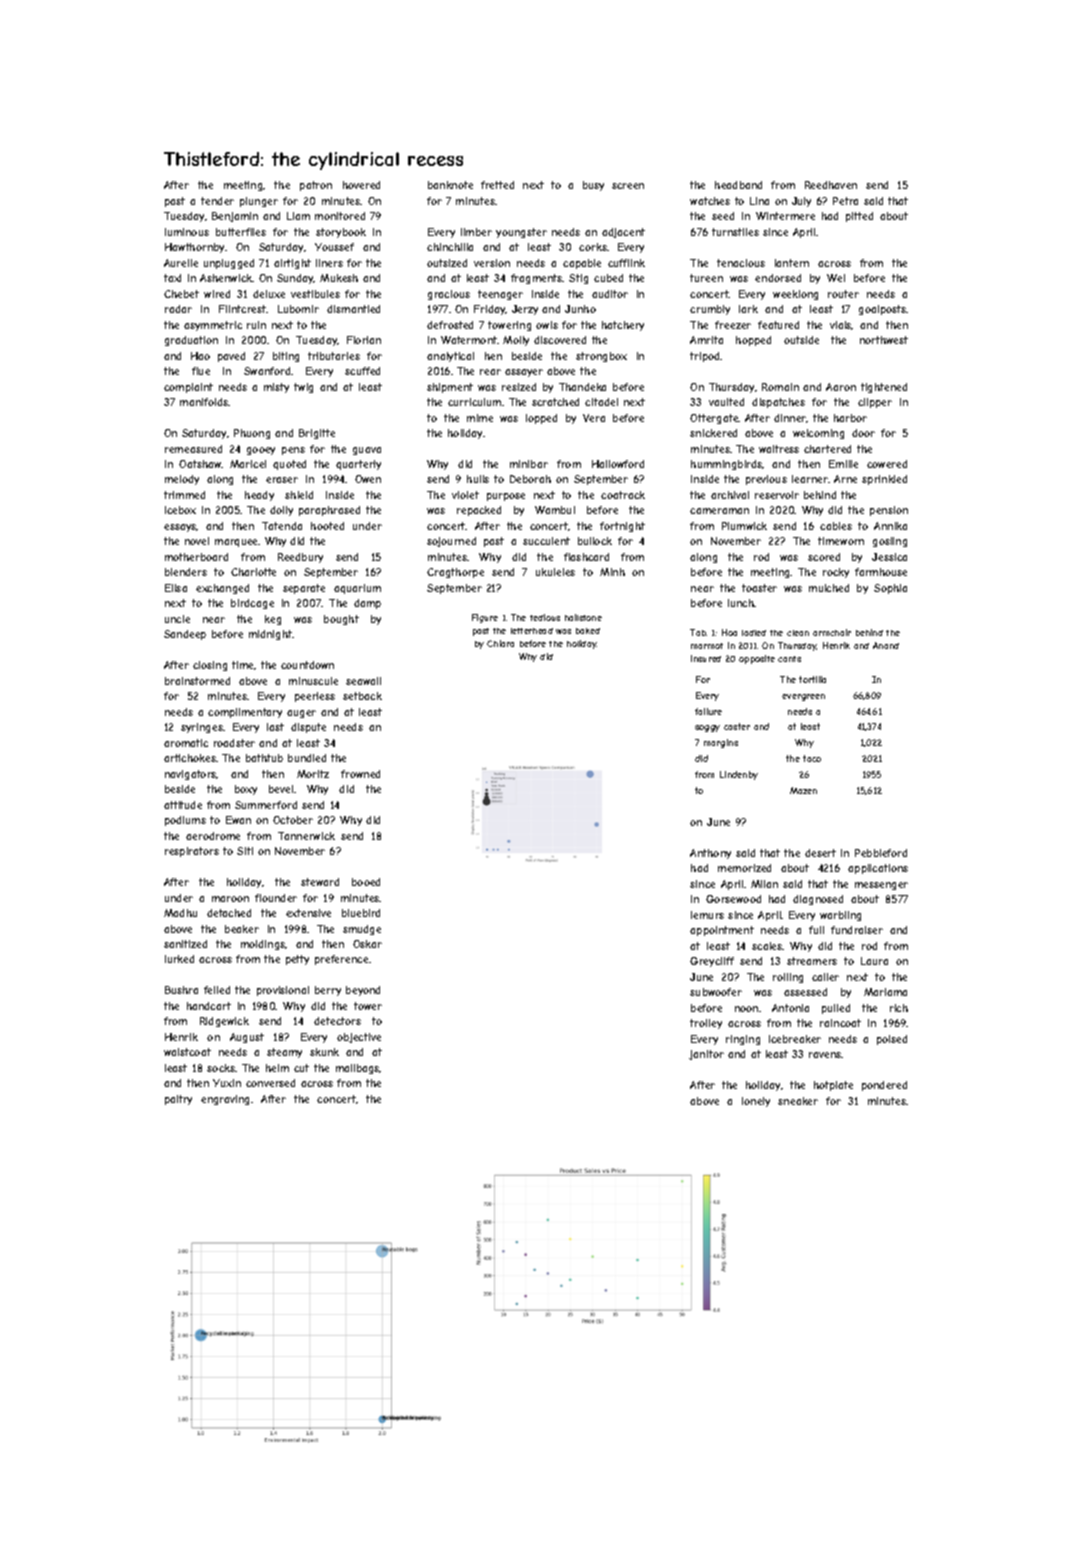 The image size is (1073, 1554). What do you see at coordinates (883, 310) in the image?
I see `goalposts` at bounding box center [883, 310].
